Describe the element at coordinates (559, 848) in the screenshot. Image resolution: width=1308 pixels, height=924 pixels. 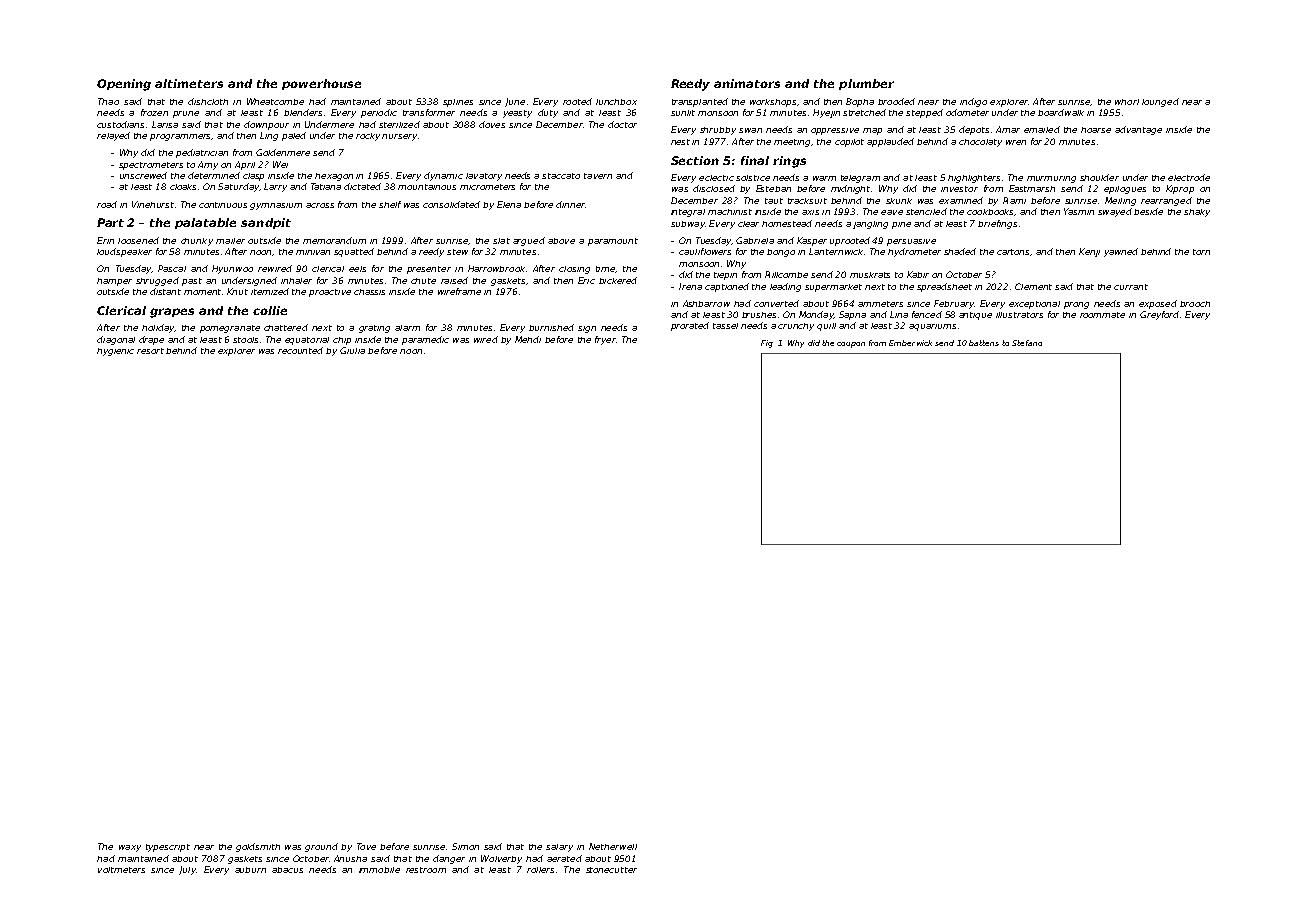
I see `salary` at that location.
